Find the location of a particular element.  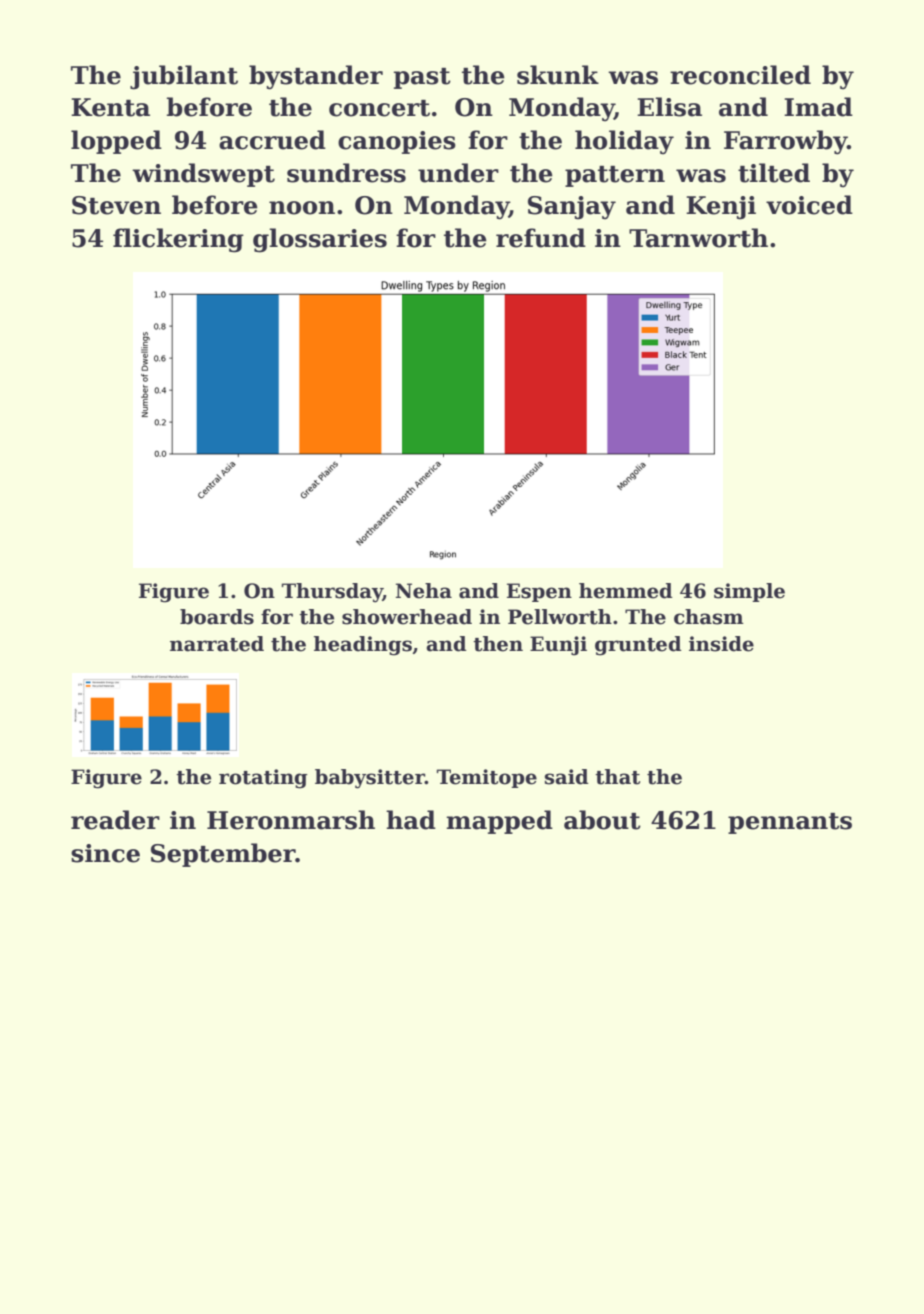

bystander is located at coordinates (316, 77).
